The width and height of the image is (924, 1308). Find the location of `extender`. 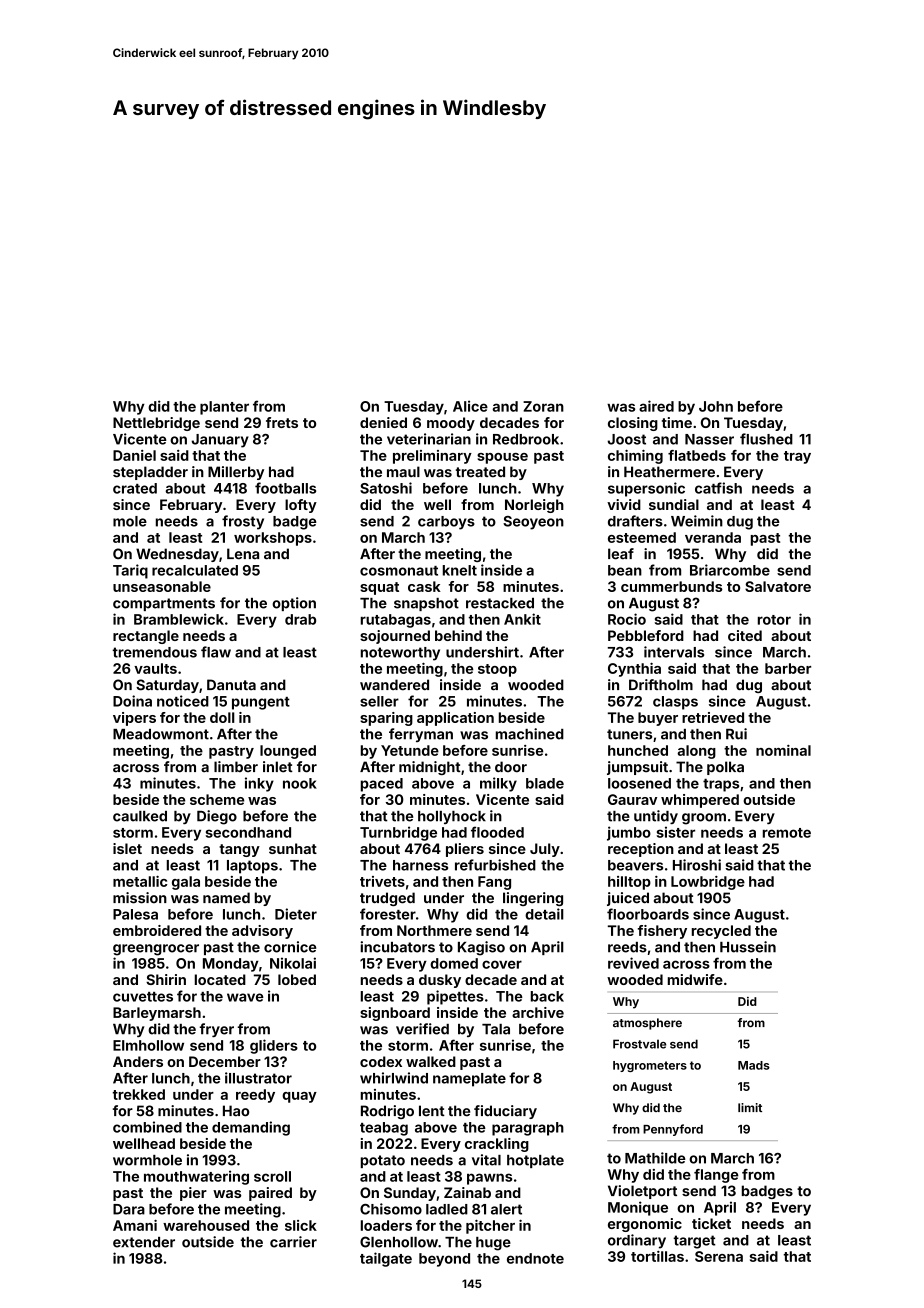

extender is located at coordinates (144, 1242).
